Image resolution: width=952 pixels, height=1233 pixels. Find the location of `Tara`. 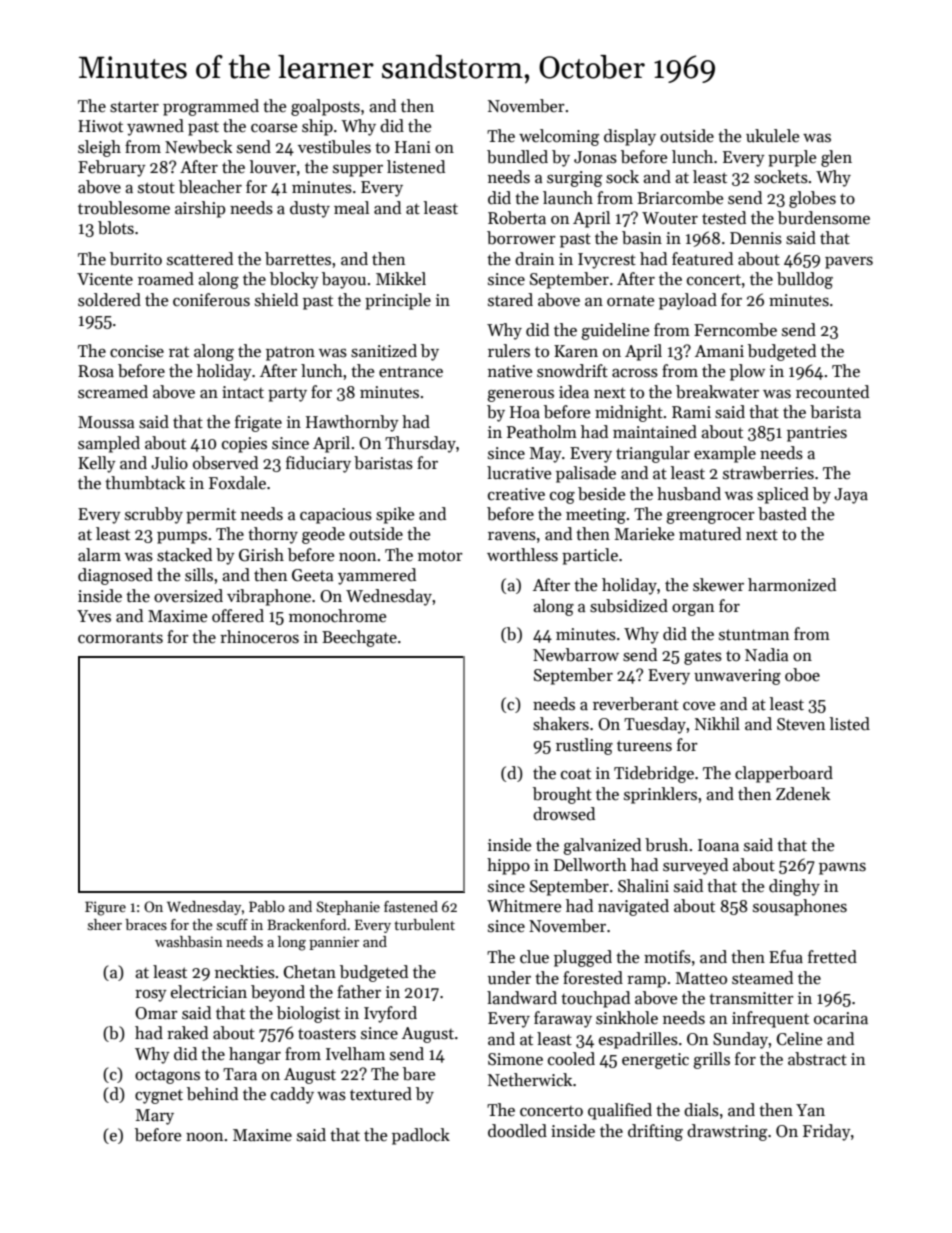

Tara is located at coordinates (240, 1074).
